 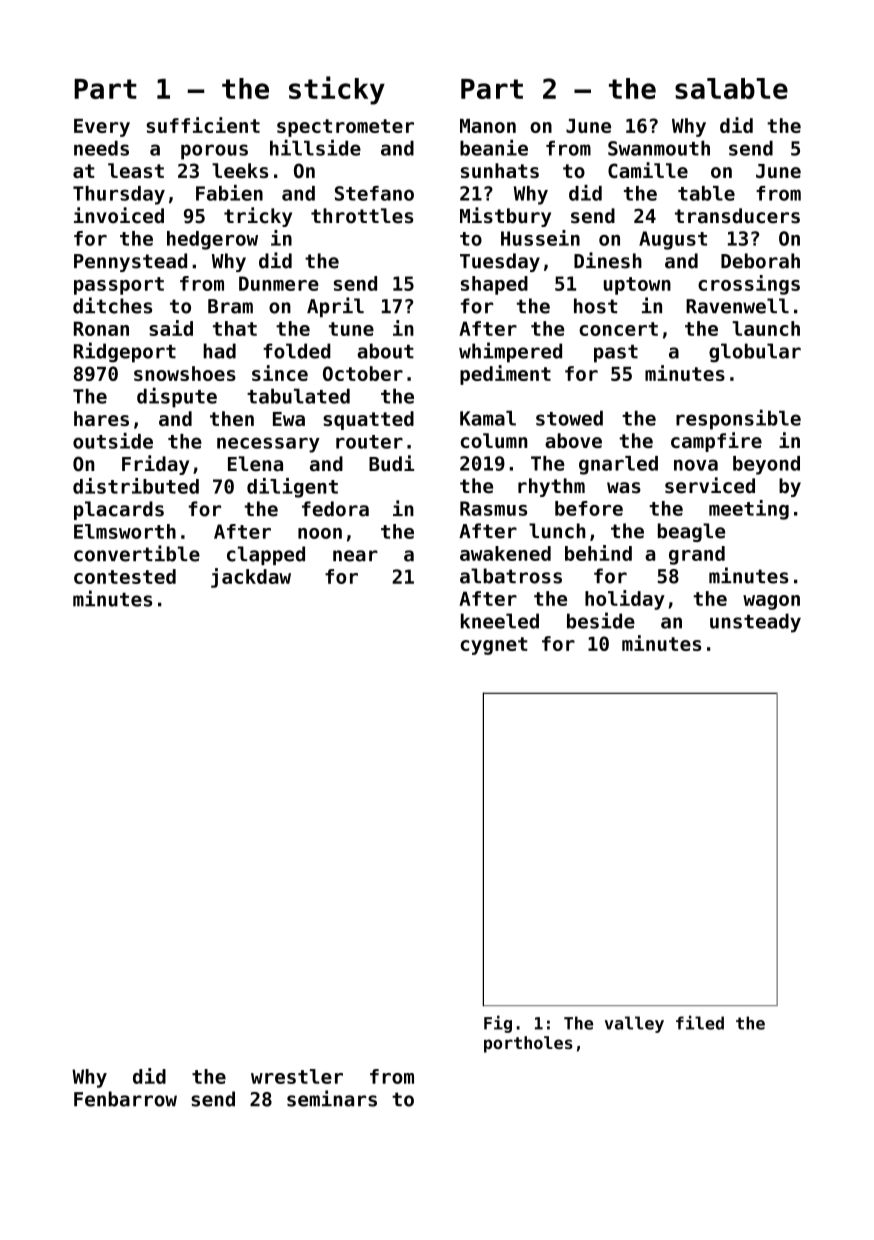 What do you see at coordinates (125, 1099) in the screenshot?
I see `Fenbarrow` at bounding box center [125, 1099].
